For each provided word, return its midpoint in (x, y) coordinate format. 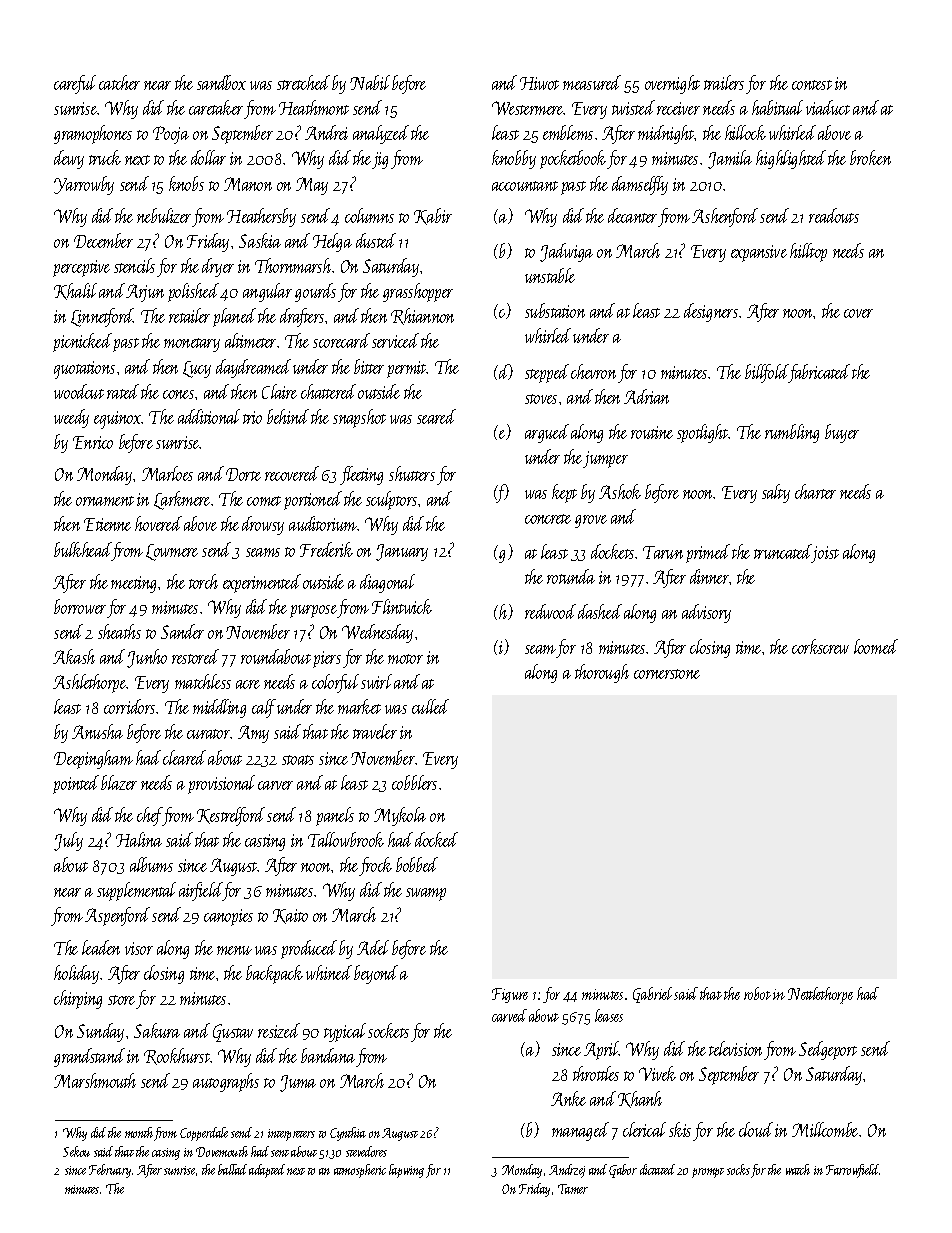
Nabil (370, 82)
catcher (119, 82)
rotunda (571, 576)
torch (203, 581)
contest (812, 85)
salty (776, 493)
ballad (232, 1169)
